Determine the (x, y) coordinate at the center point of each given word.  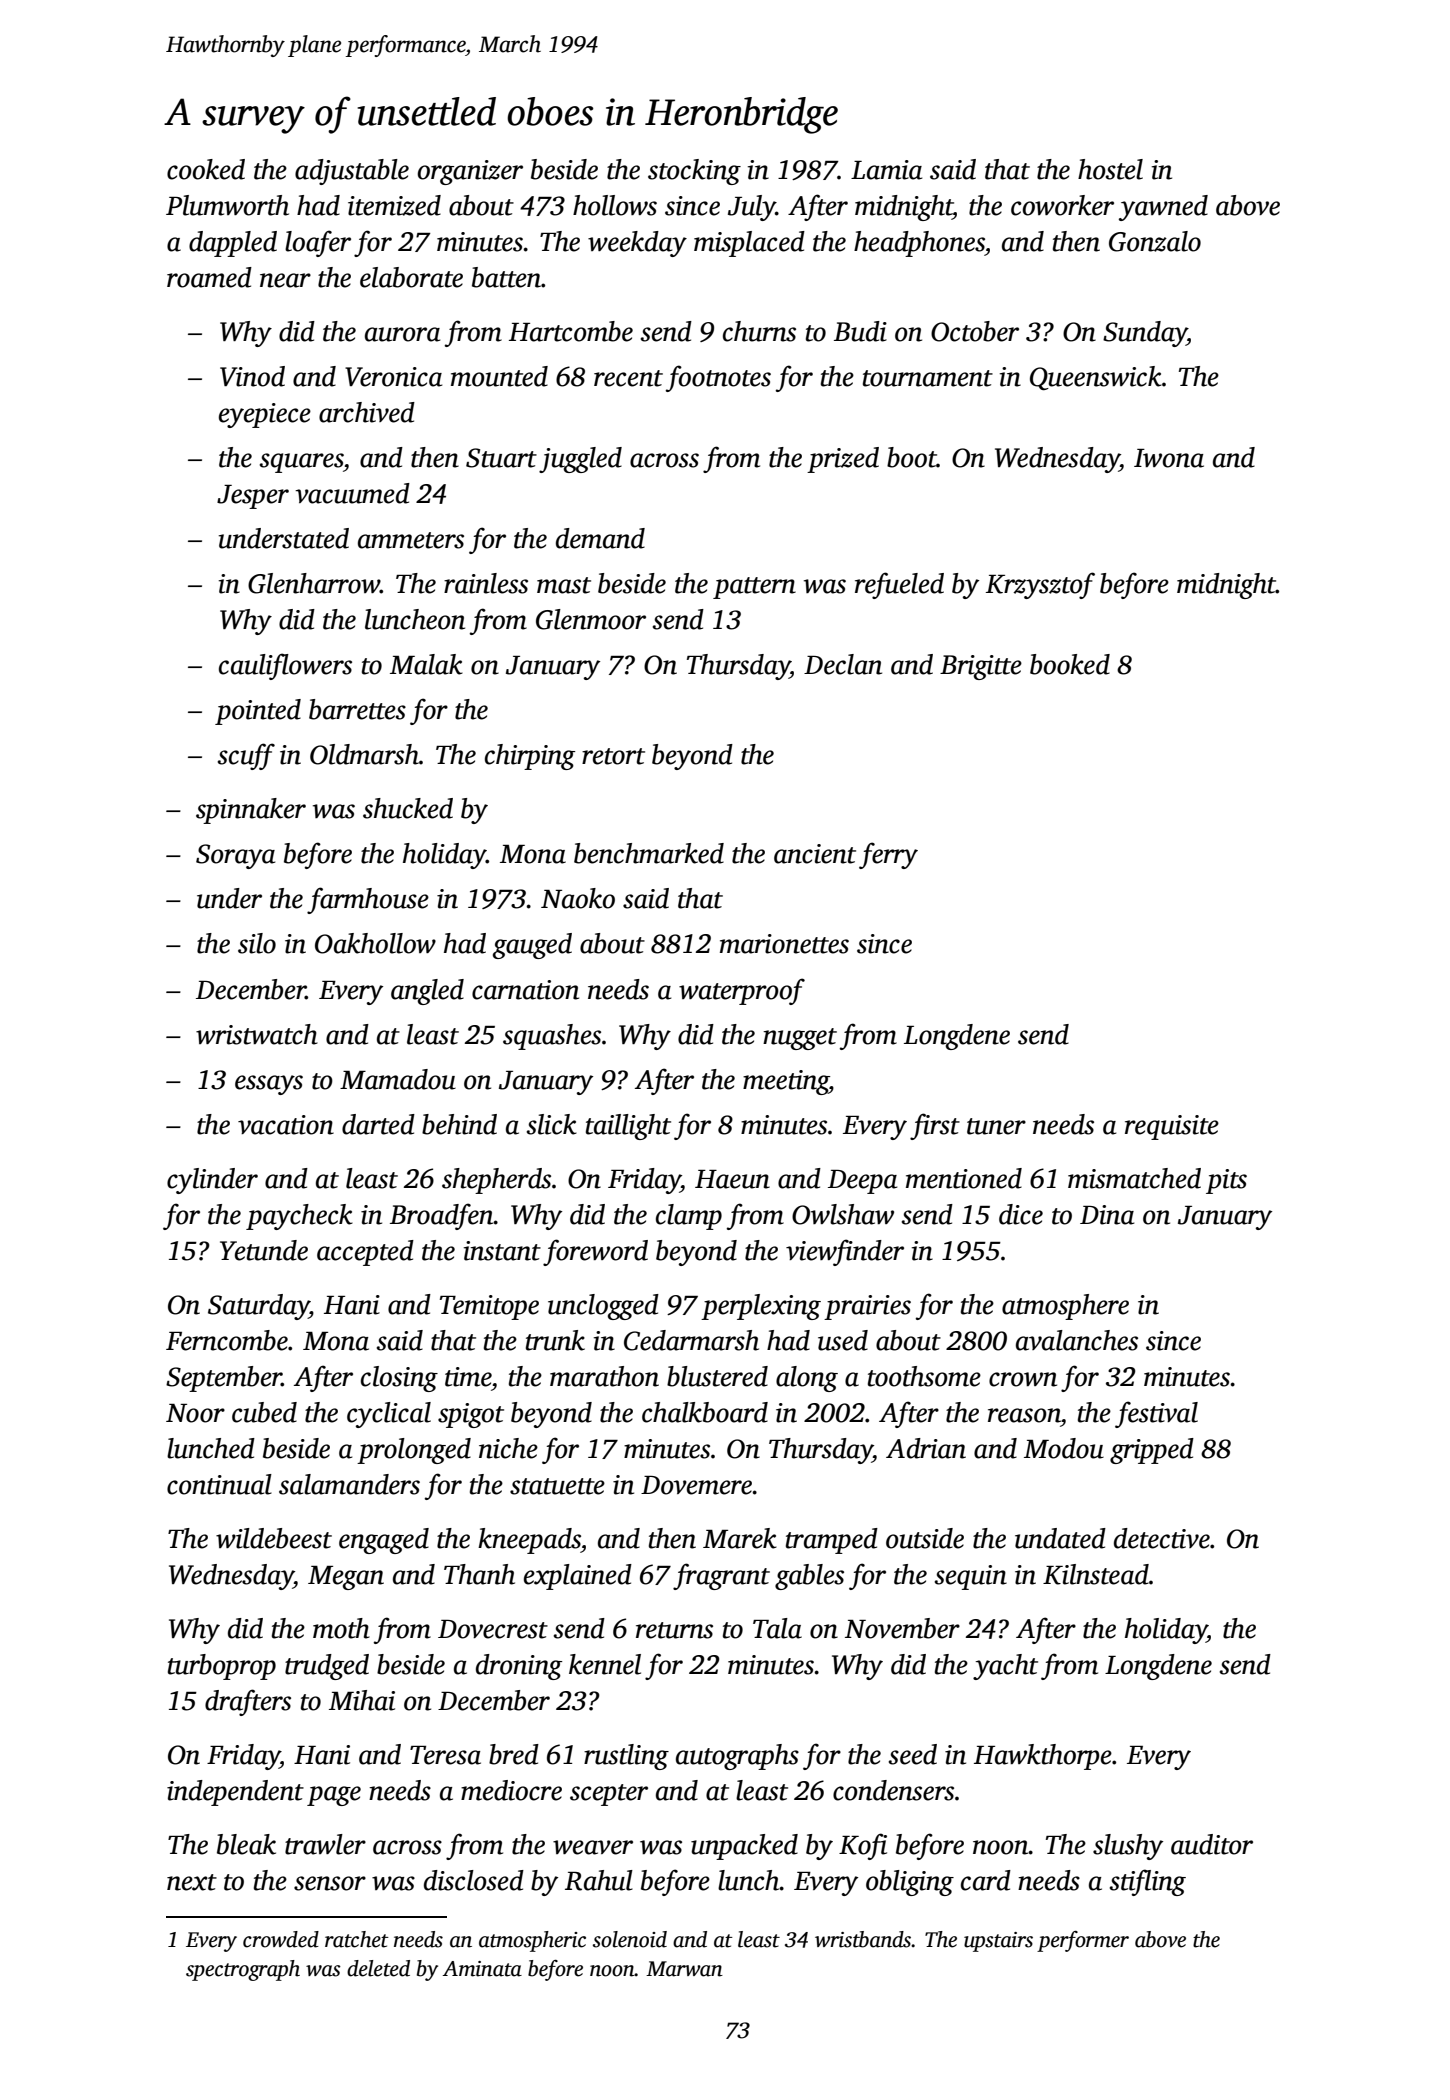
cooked (206, 169)
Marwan (684, 1969)
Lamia (886, 170)
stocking (694, 172)
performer (1083, 1941)
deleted (378, 1968)
